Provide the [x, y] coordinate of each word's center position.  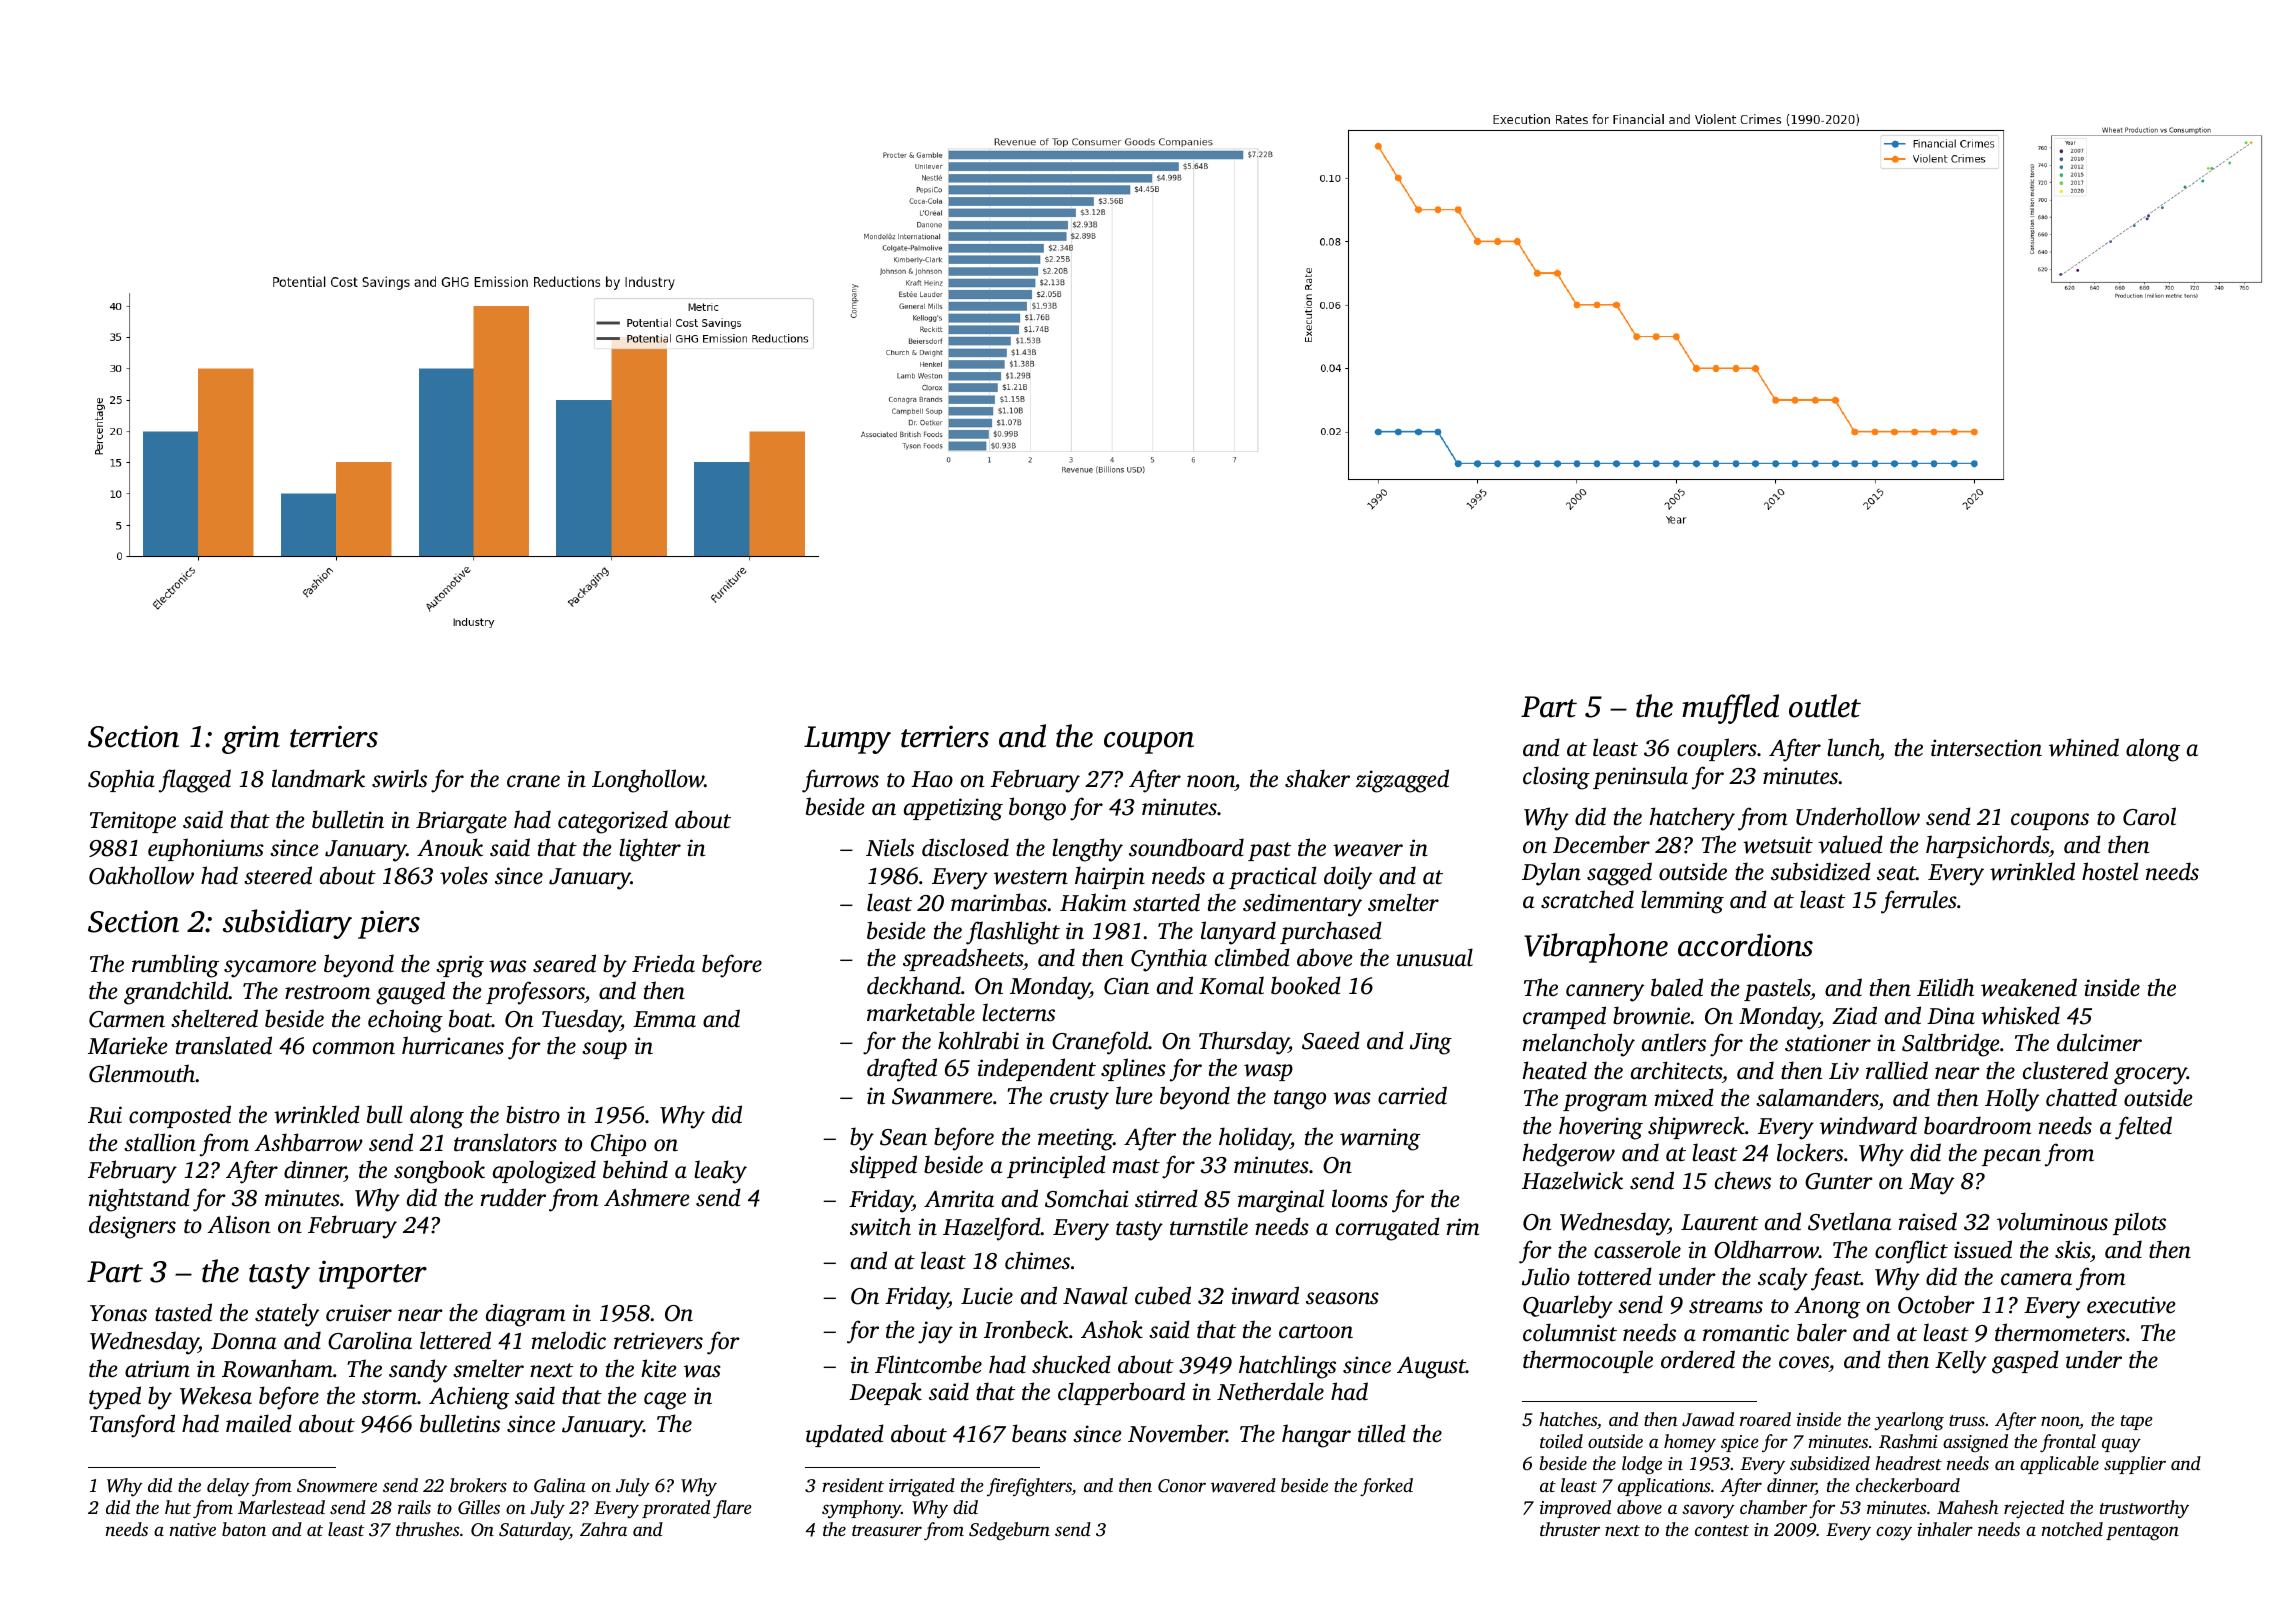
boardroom [1977, 1125]
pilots [2139, 1223]
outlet [1825, 706]
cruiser [359, 1313]
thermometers [2060, 1332]
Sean [903, 1137]
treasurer [887, 1530]
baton [244, 1529]
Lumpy [847, 740]
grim [251, 739]
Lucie [987, 1296]
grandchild [176, 993]
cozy [1894, 1533]
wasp [1268, 1072]
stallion [160, 1142]
